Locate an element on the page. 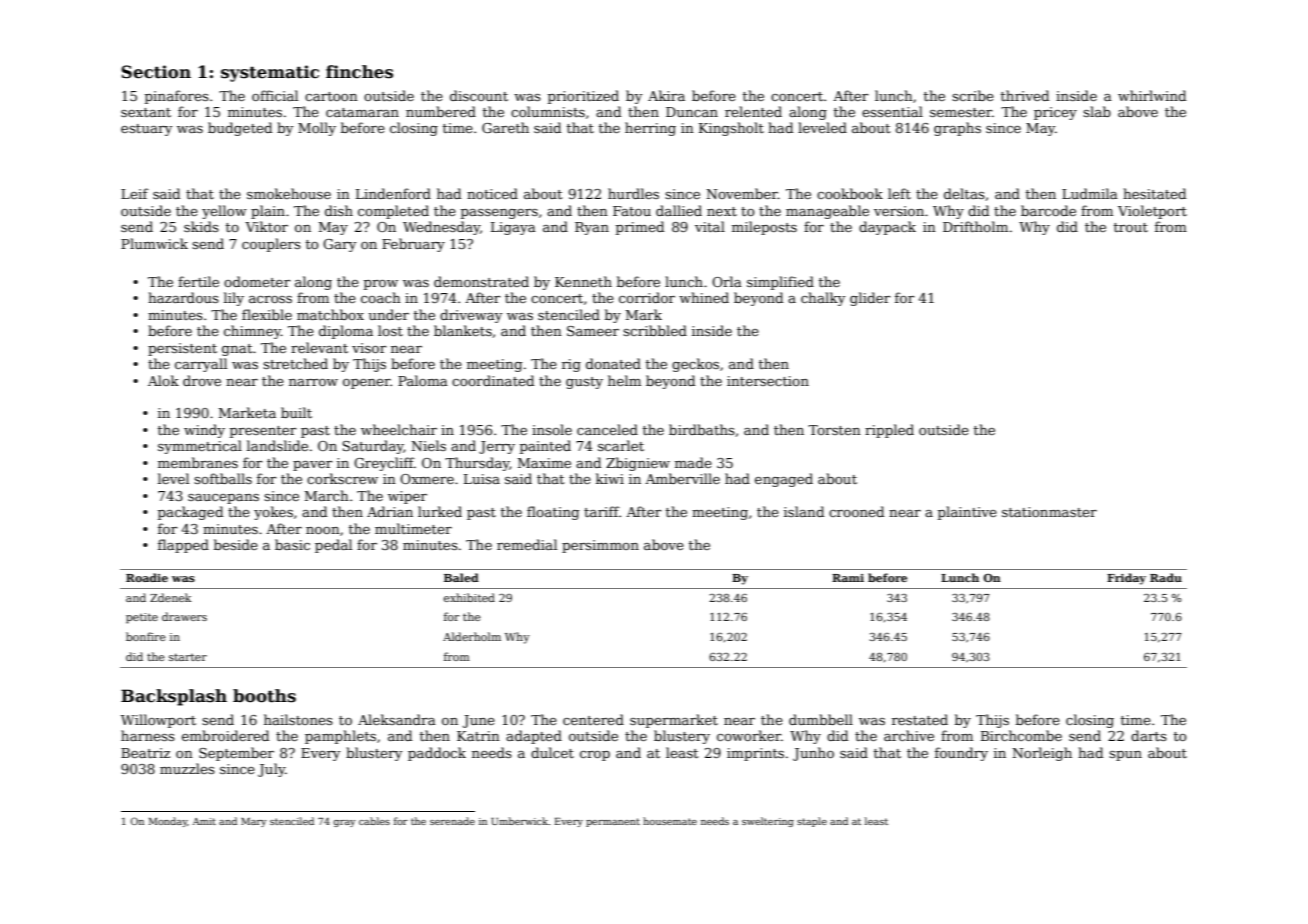  gray is located at coordinates (344, 823).
